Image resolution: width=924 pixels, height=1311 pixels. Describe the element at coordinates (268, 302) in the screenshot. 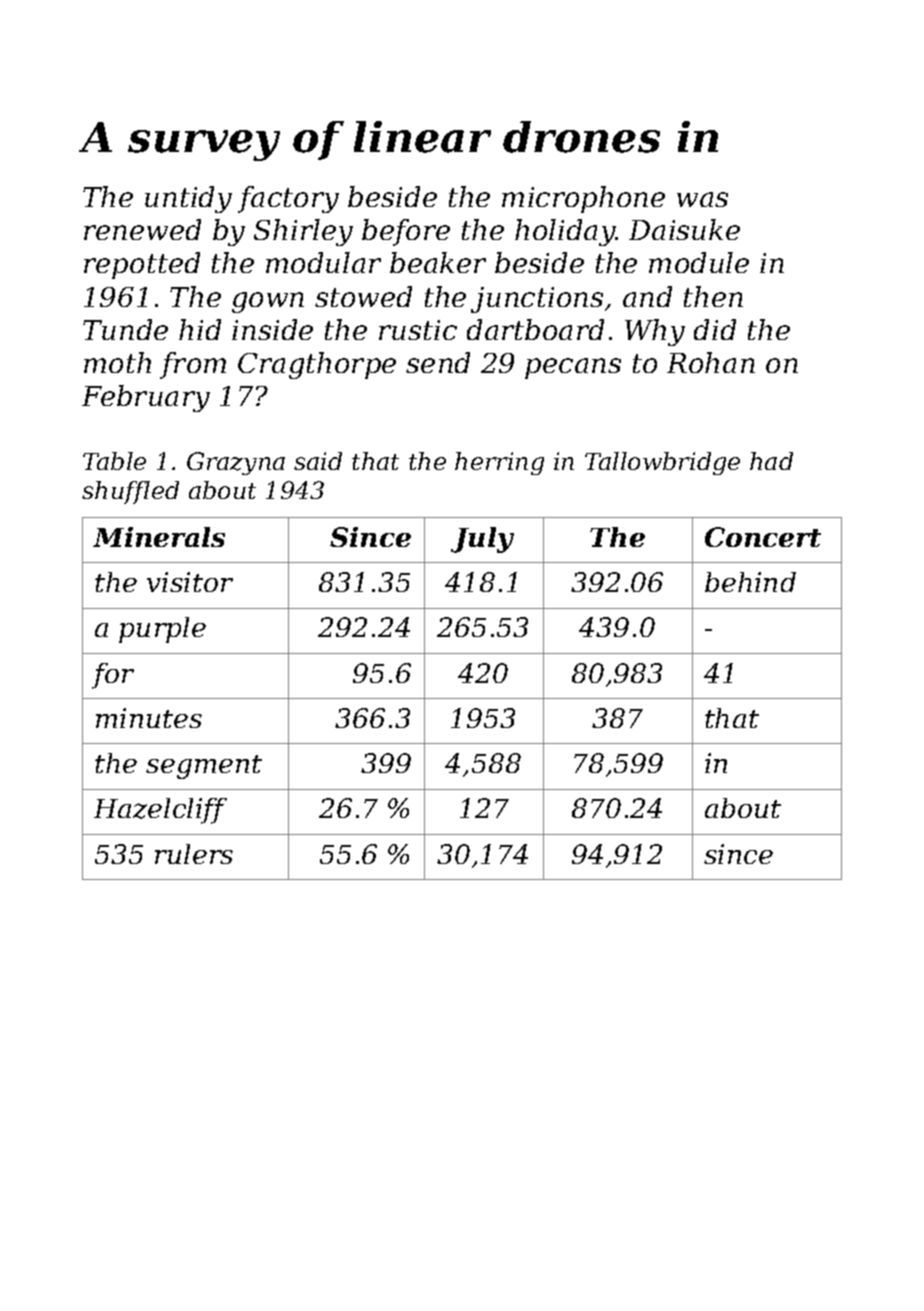

I see `gown` at that location.
